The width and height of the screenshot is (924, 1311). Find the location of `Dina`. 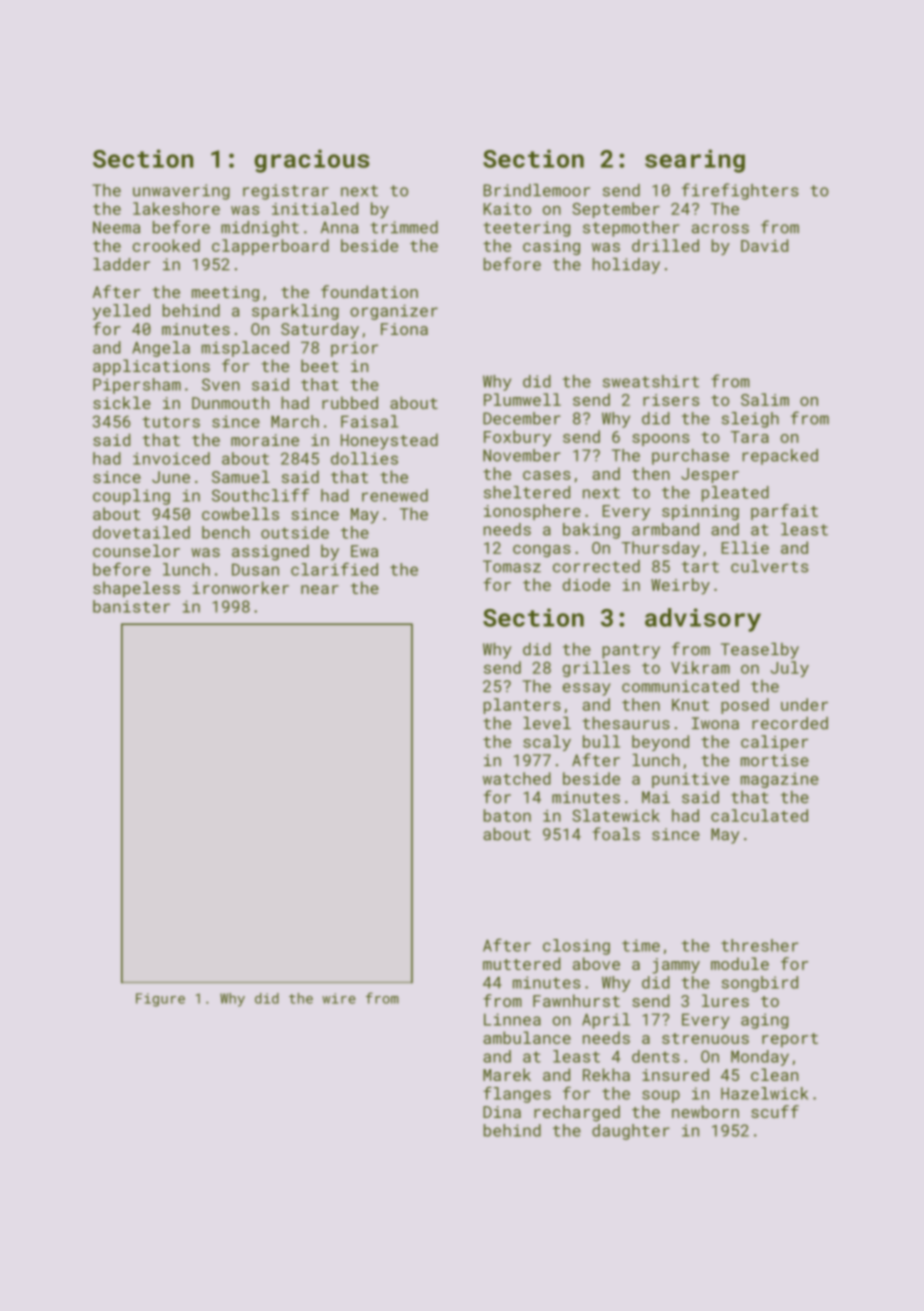

Dina is located at coordinates (502, 1112).
